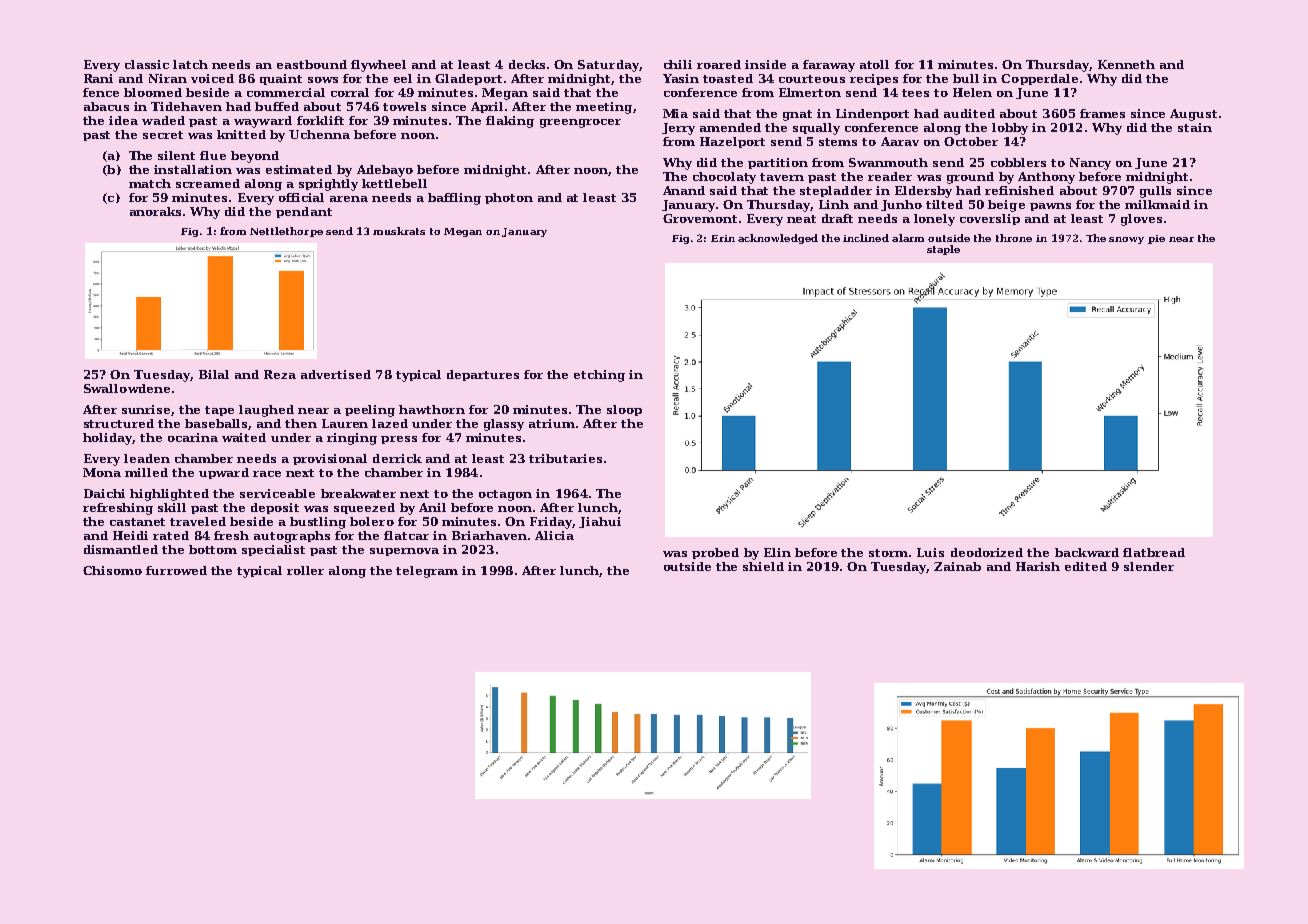  What do you see at coordinates (1039, 79) in the screenshot?
I see `Copperdale` at bounding box center [1039, 79].
